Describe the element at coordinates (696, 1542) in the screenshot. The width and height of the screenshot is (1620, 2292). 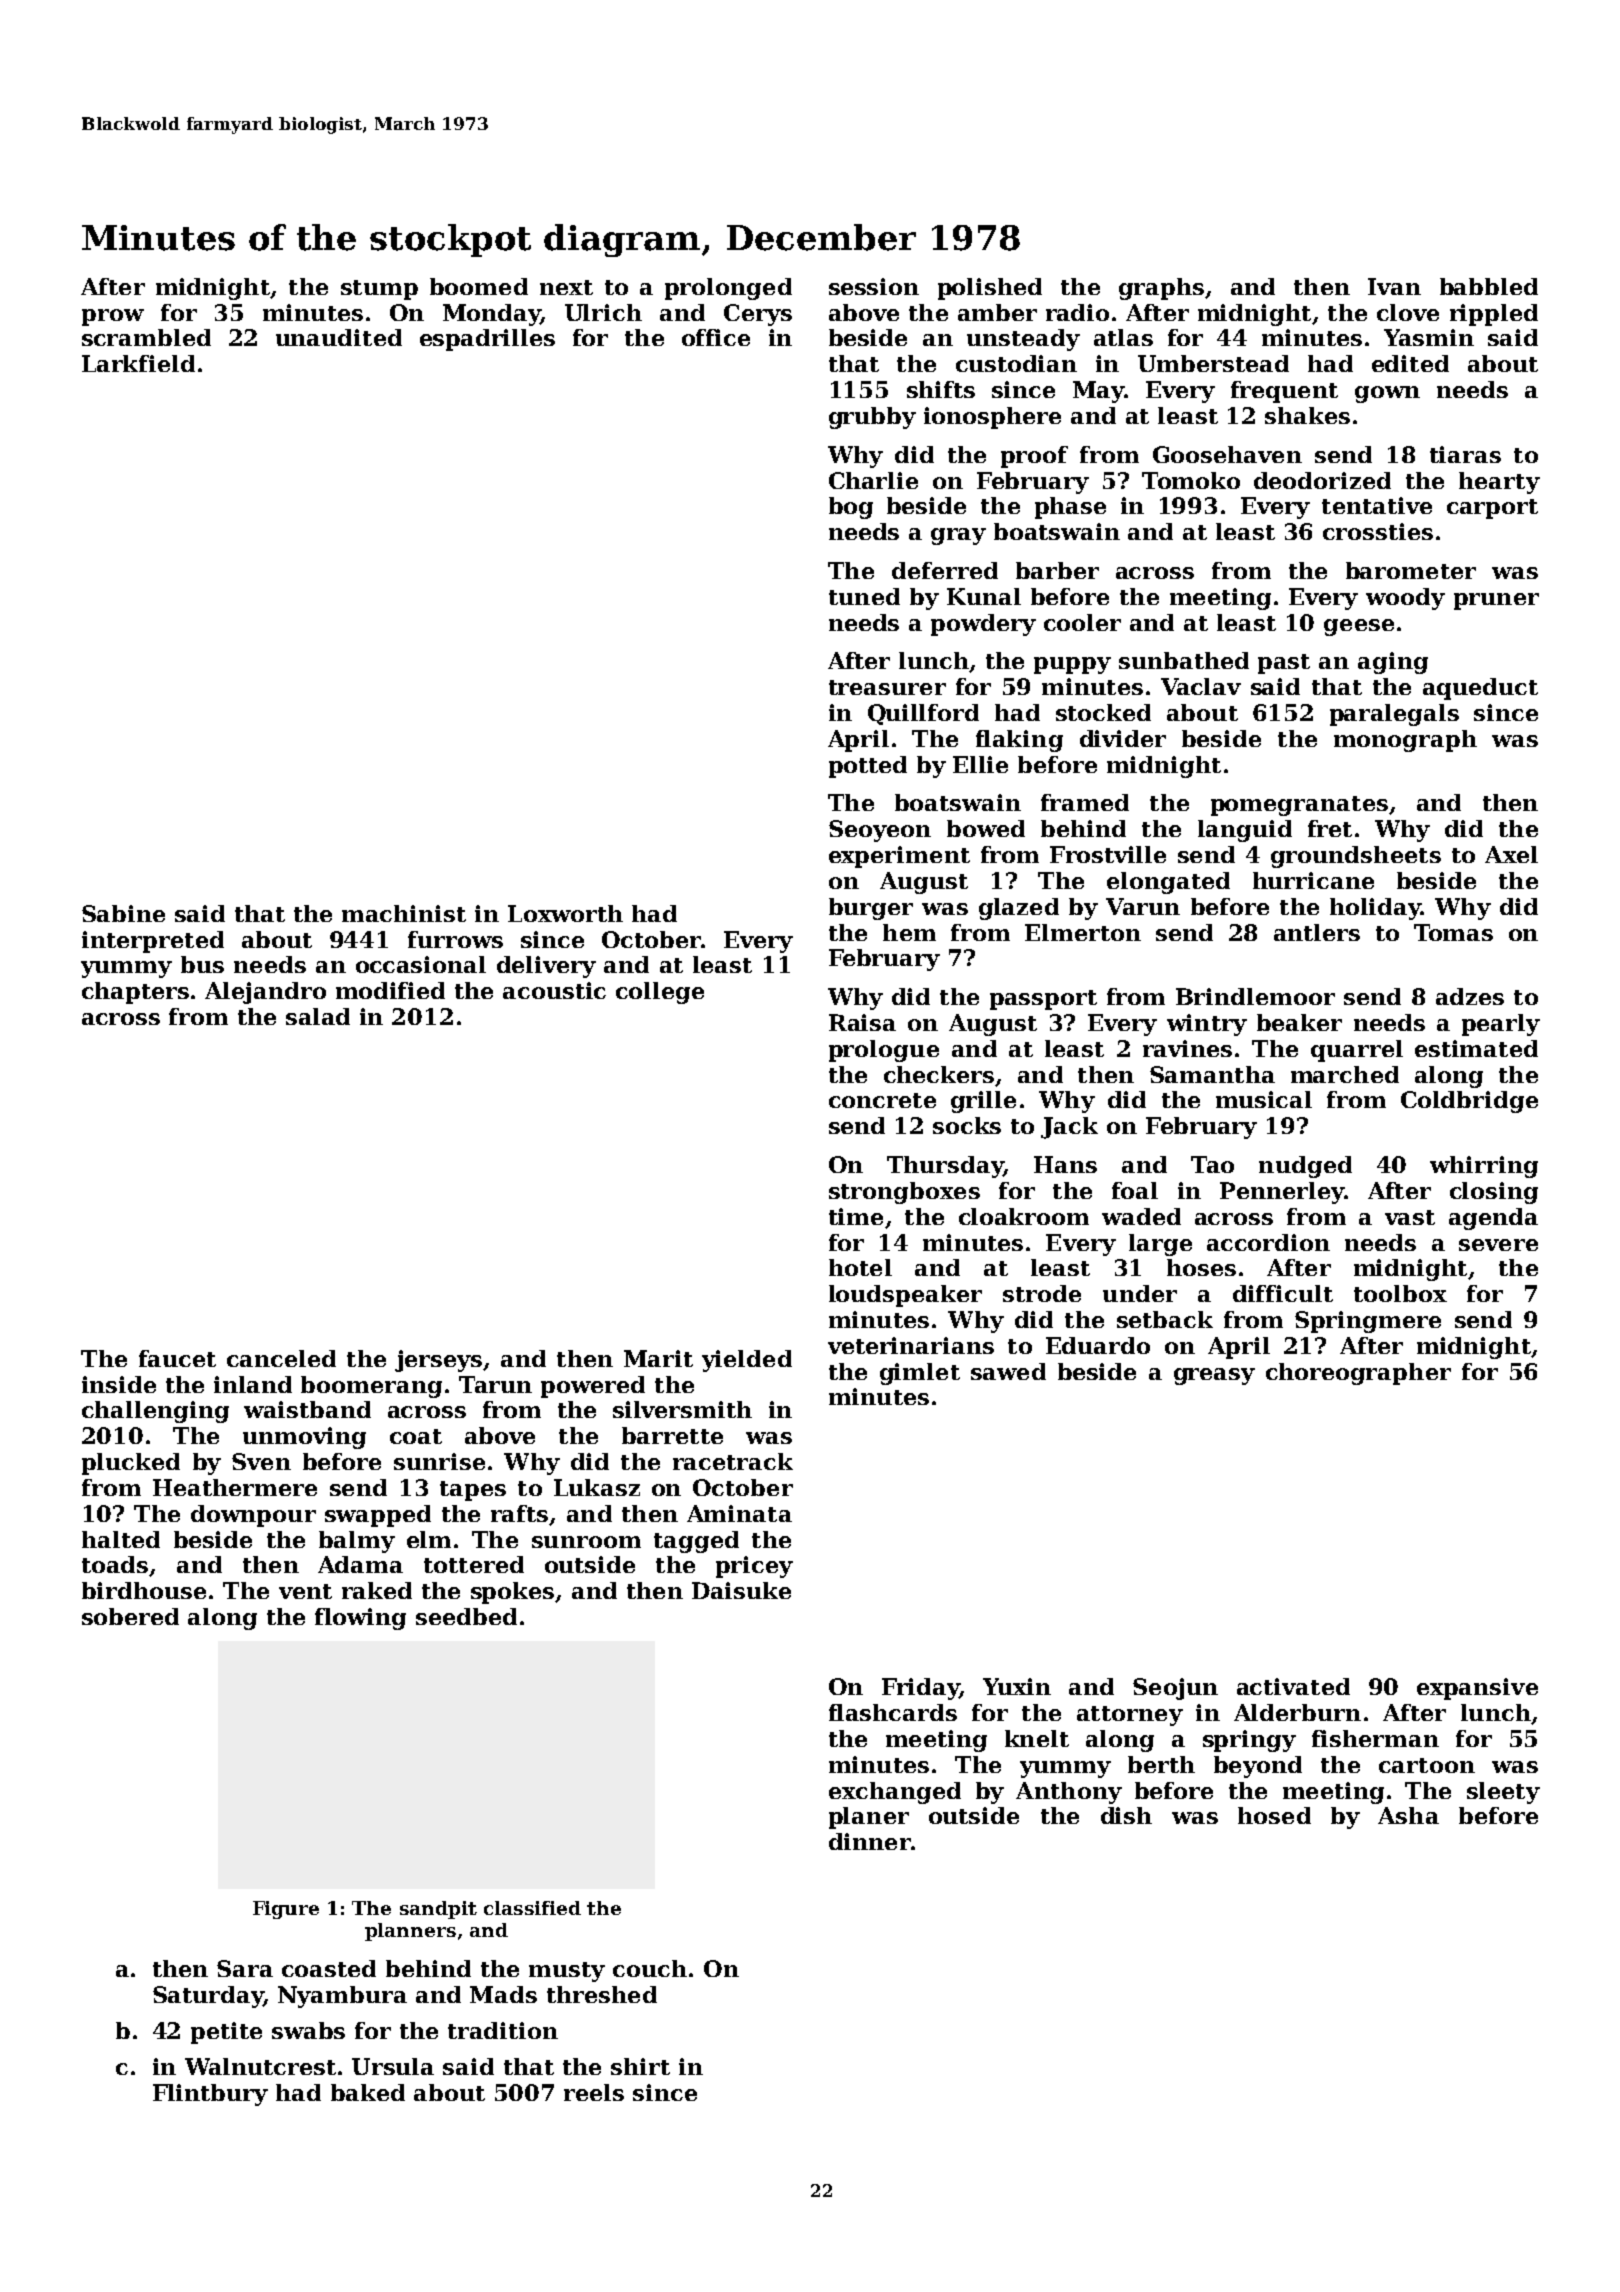
I see `tagged` at that location.
